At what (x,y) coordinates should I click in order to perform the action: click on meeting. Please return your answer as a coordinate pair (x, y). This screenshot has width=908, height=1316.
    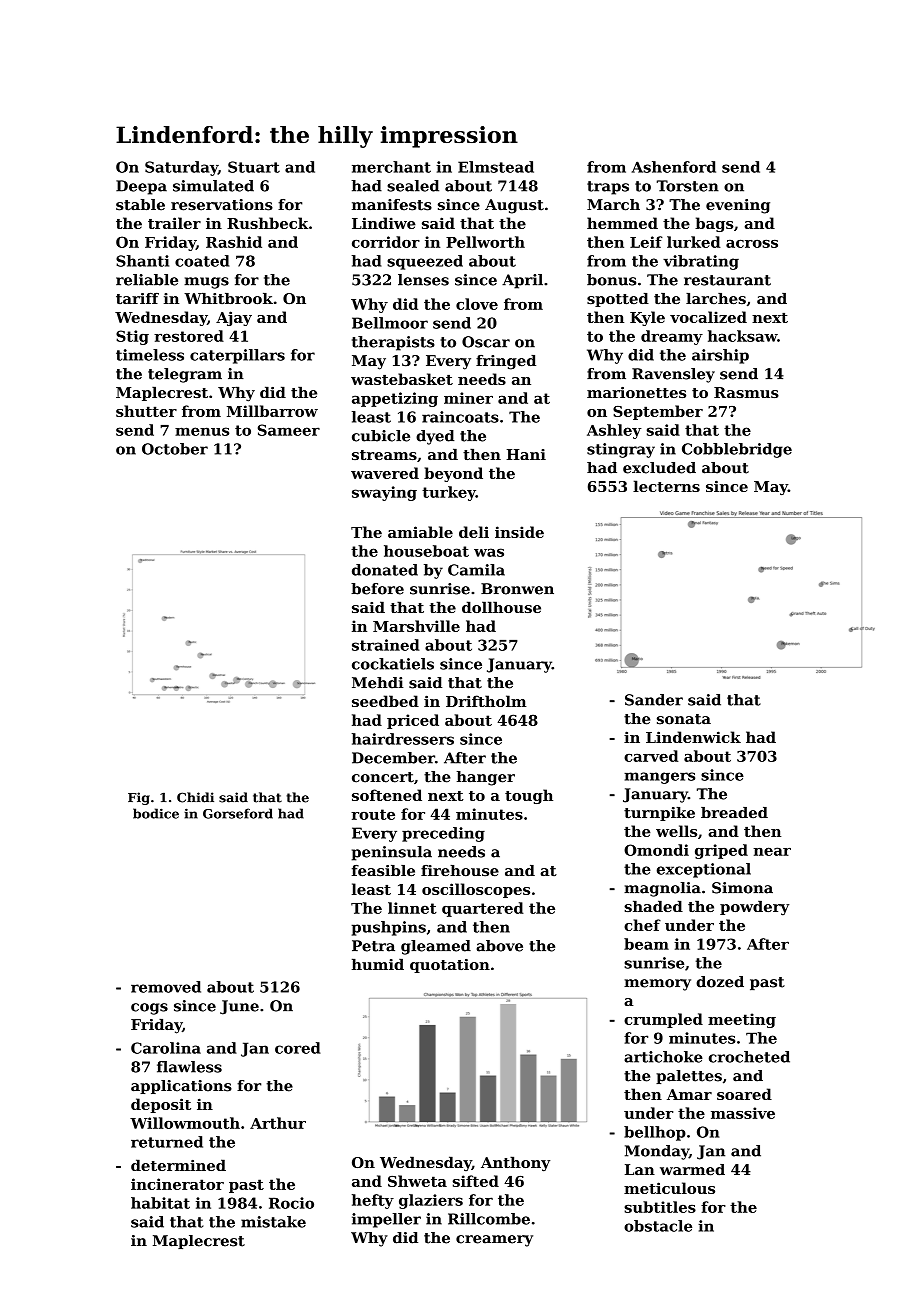
    Looking at the image, I should click on (742, 1020).
